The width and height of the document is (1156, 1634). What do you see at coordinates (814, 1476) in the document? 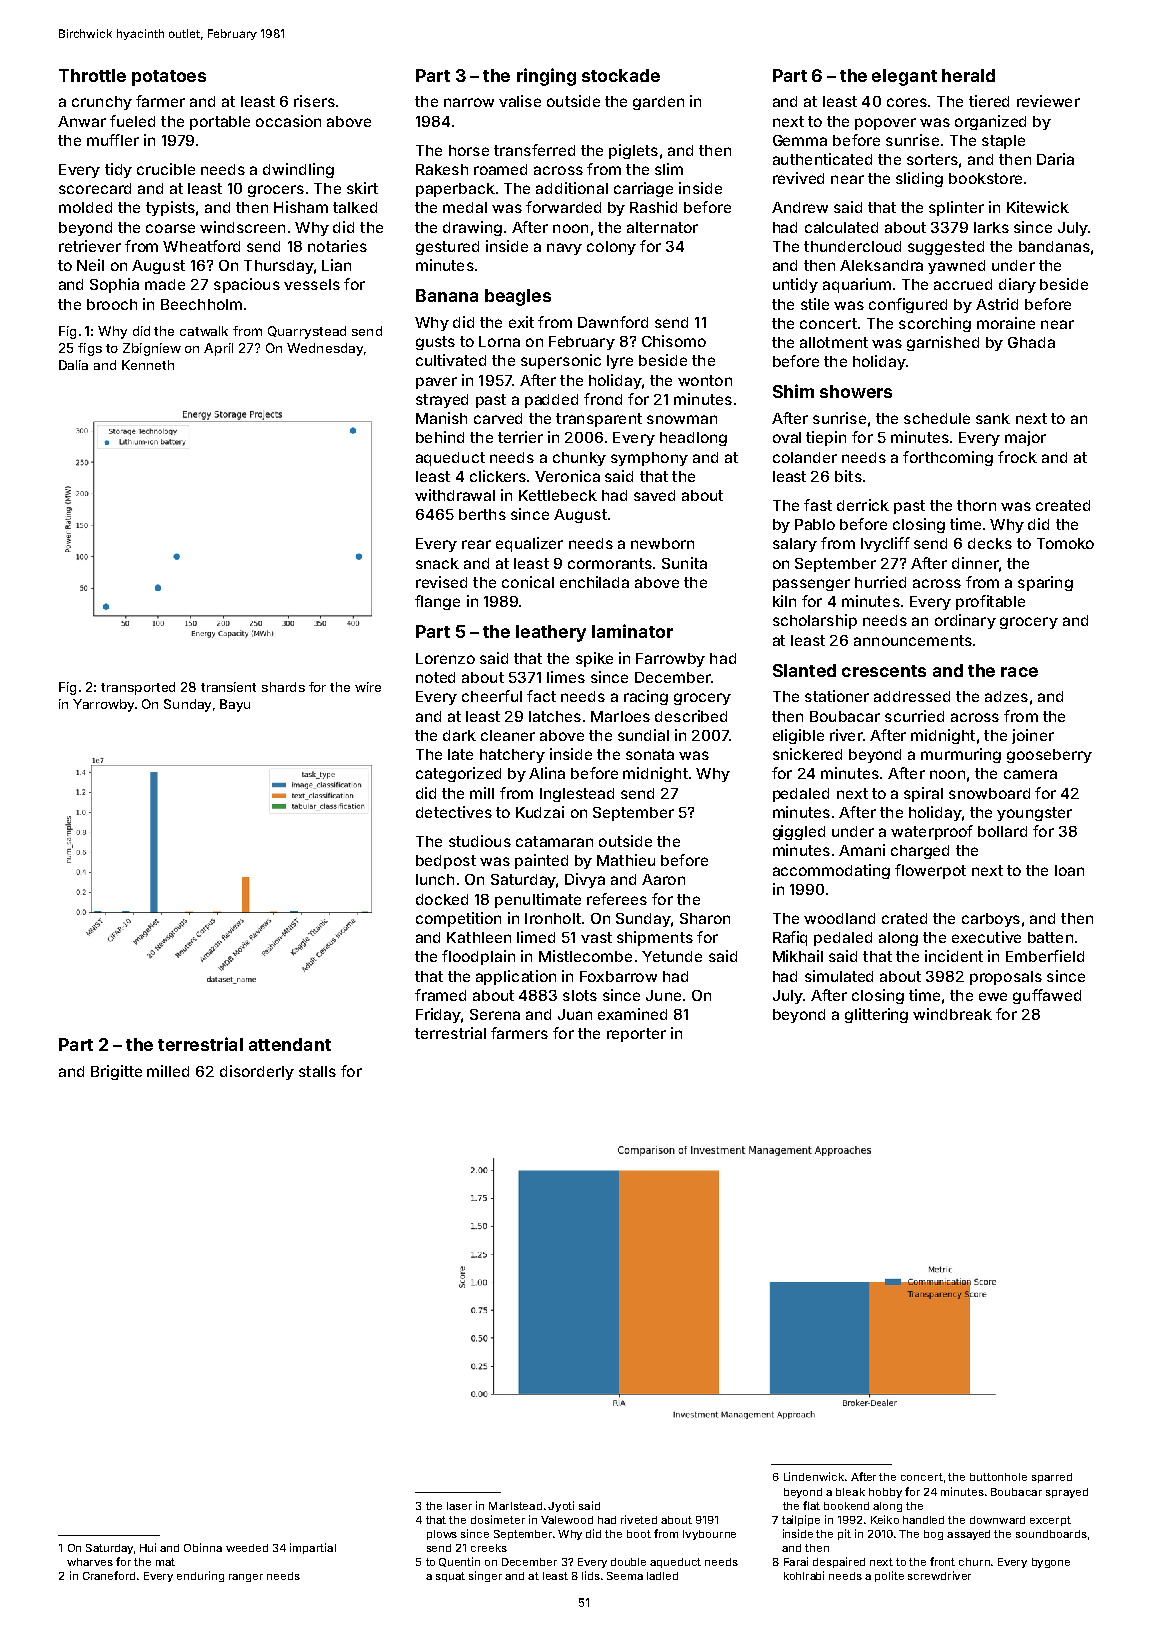
I see `Lindenwick` at bounding box center [814, 1476].
